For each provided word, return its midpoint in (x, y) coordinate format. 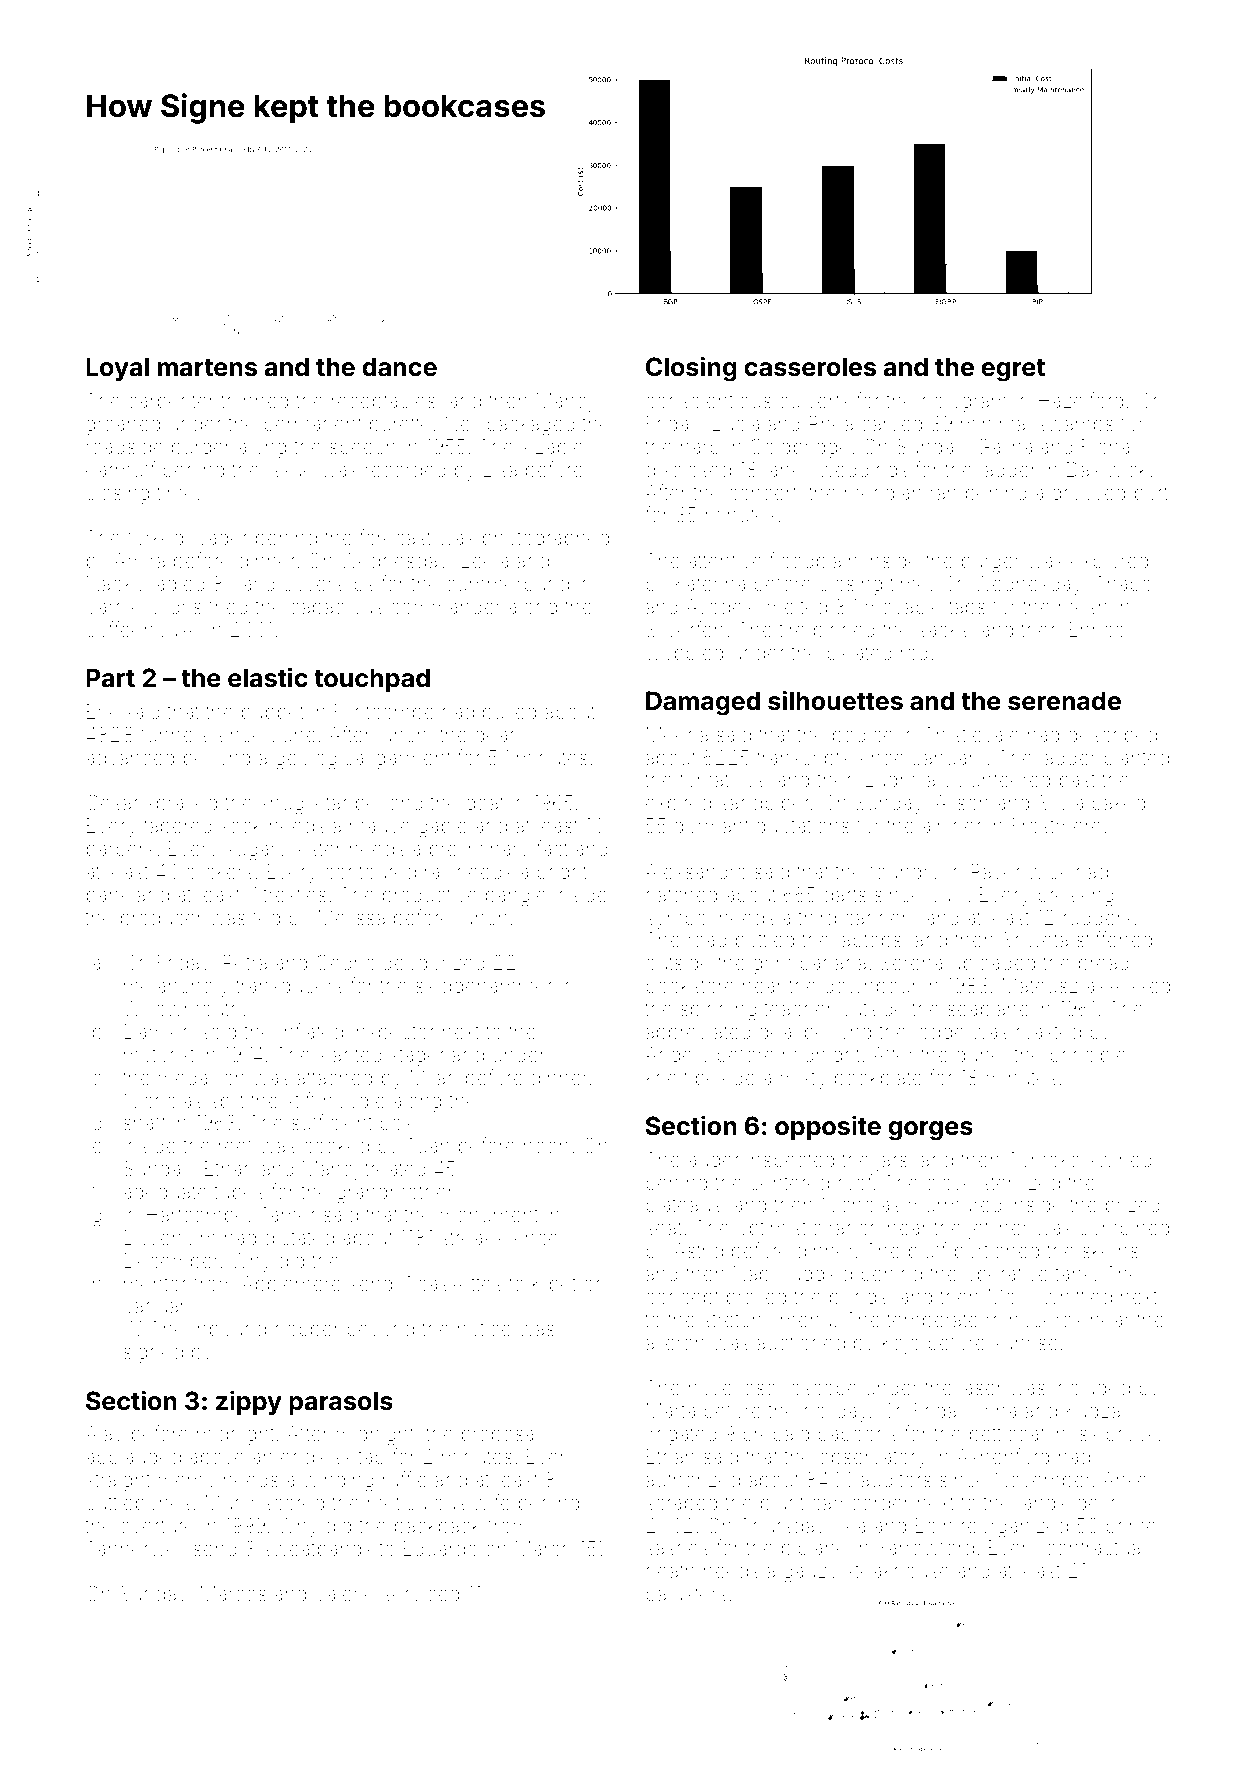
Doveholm (170, 1237)
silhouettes (835, 701)
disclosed (688, 469)
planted (1136, 759)
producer (161, 919)
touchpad (372, 680)
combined (1124, 1227)
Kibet (554, 1283)
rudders (1097, 917)
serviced (421, 1593)
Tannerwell (135, 1548)
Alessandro (696, 871)
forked (155, 537)
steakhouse (898, 1570)
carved (891, 423)
